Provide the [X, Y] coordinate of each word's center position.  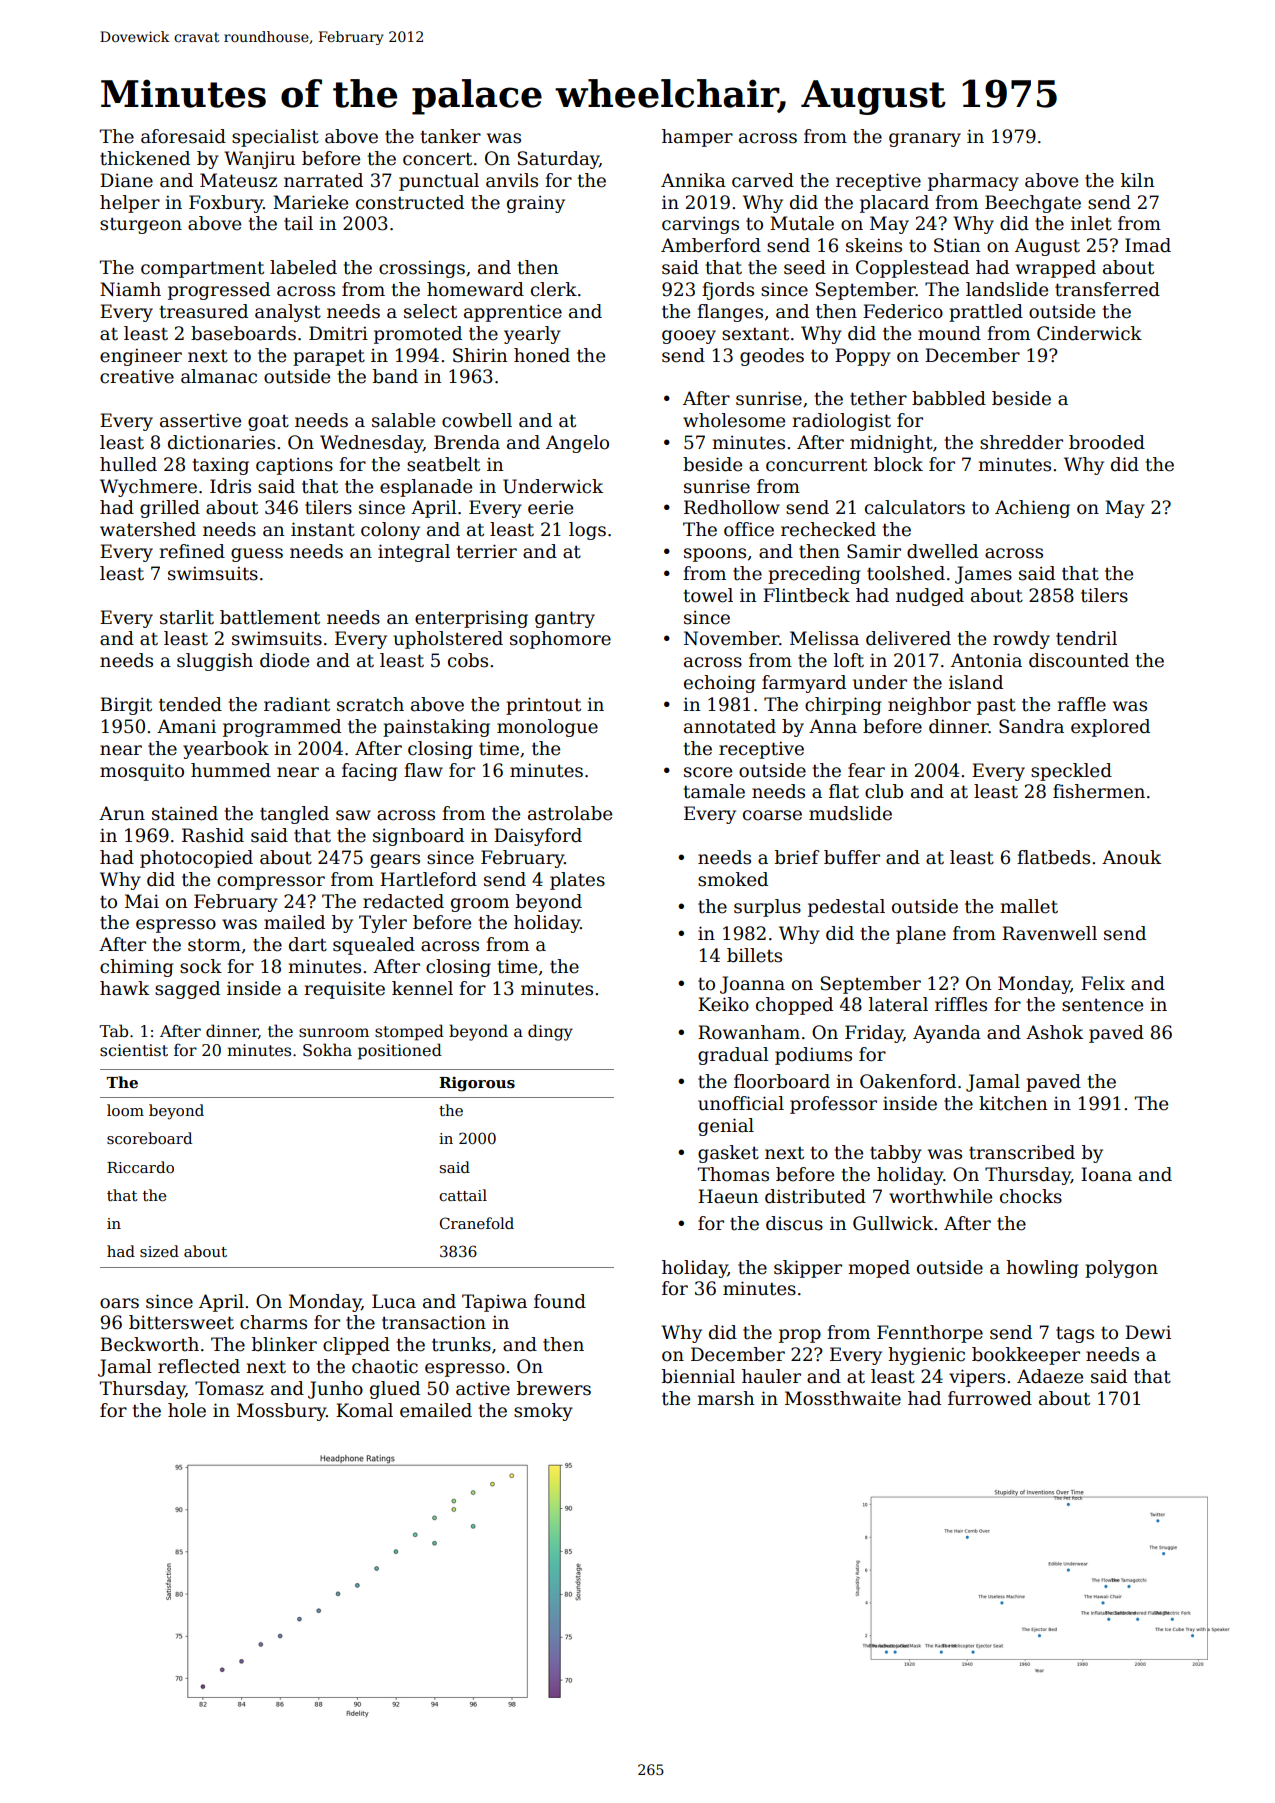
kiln [1138, 180]
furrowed [990, 1398]
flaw [423, 770]
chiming [136, 968]
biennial [698, 1376]
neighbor [929, 706]
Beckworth [149, 1344]
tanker [451, 136]
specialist [275, 138]
